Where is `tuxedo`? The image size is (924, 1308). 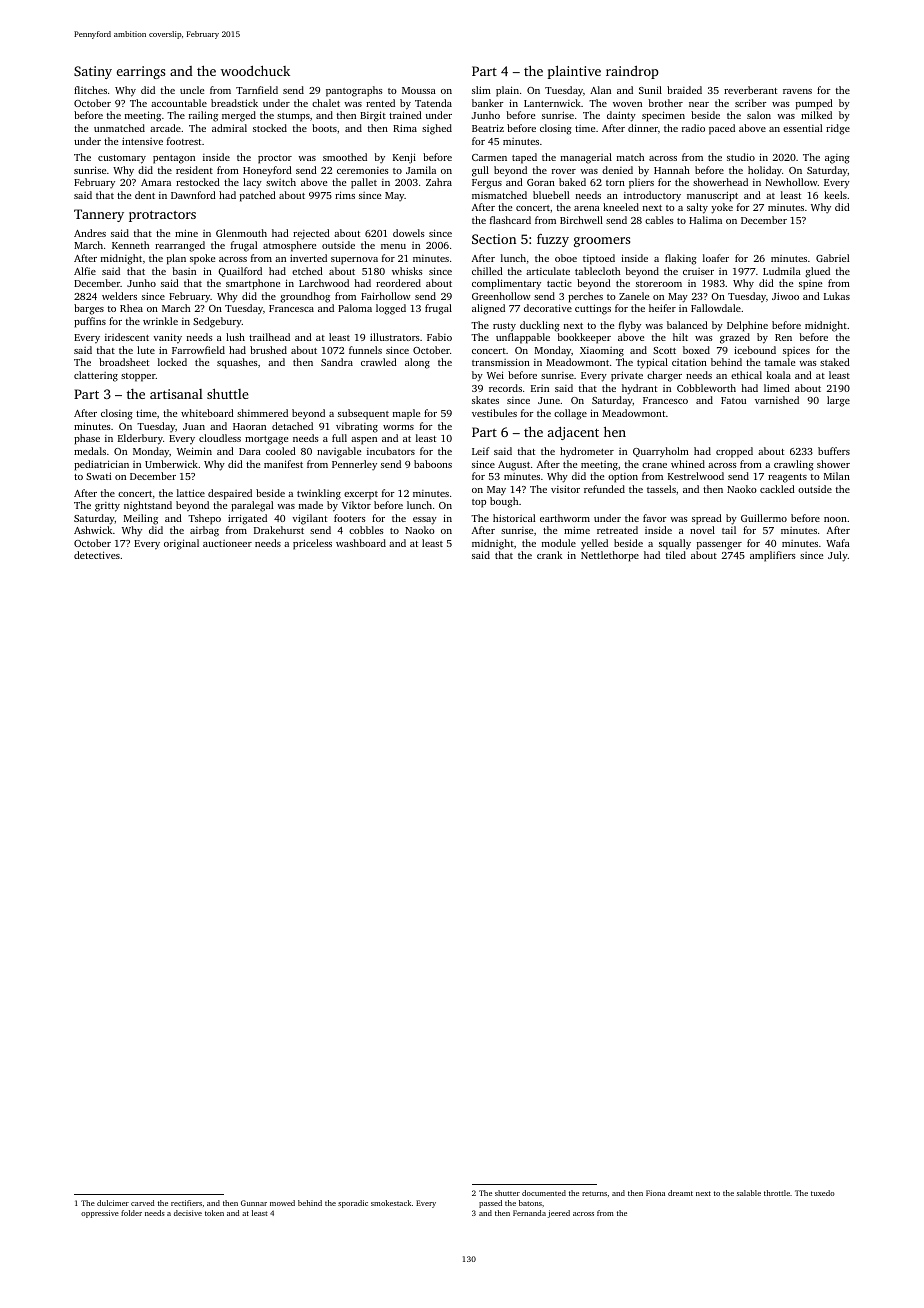
tuxedo is located at coordinates (823, 1193).
